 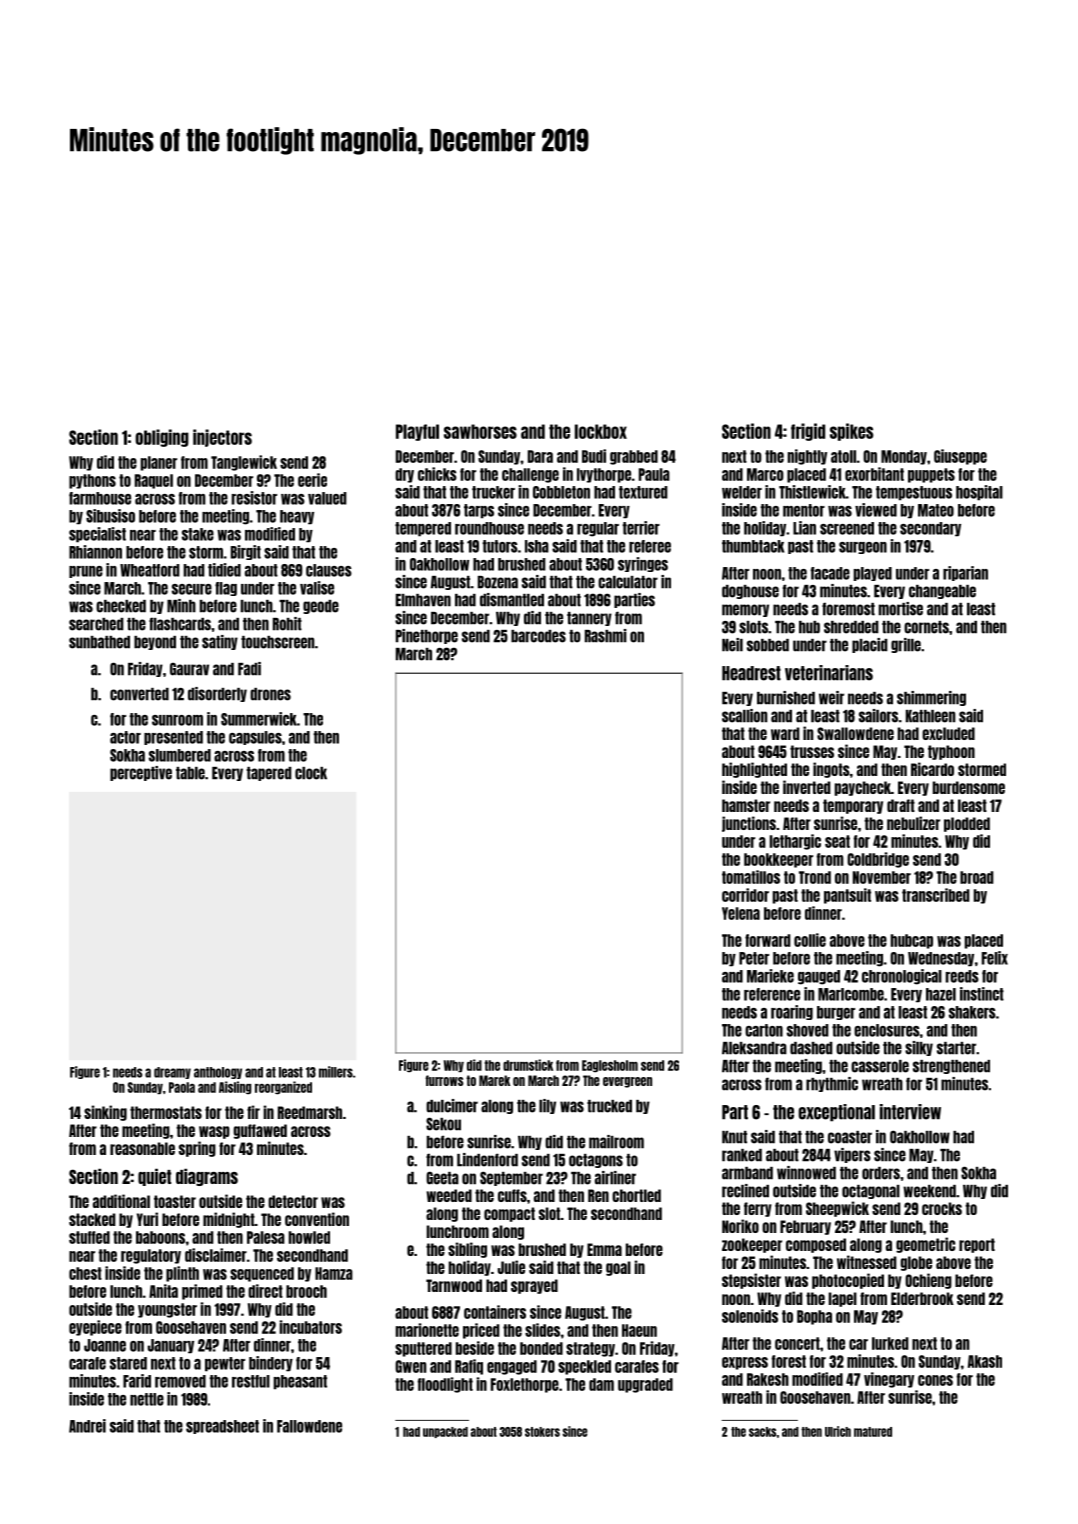 I want to click on tempered, so click(x=423, y=529).
